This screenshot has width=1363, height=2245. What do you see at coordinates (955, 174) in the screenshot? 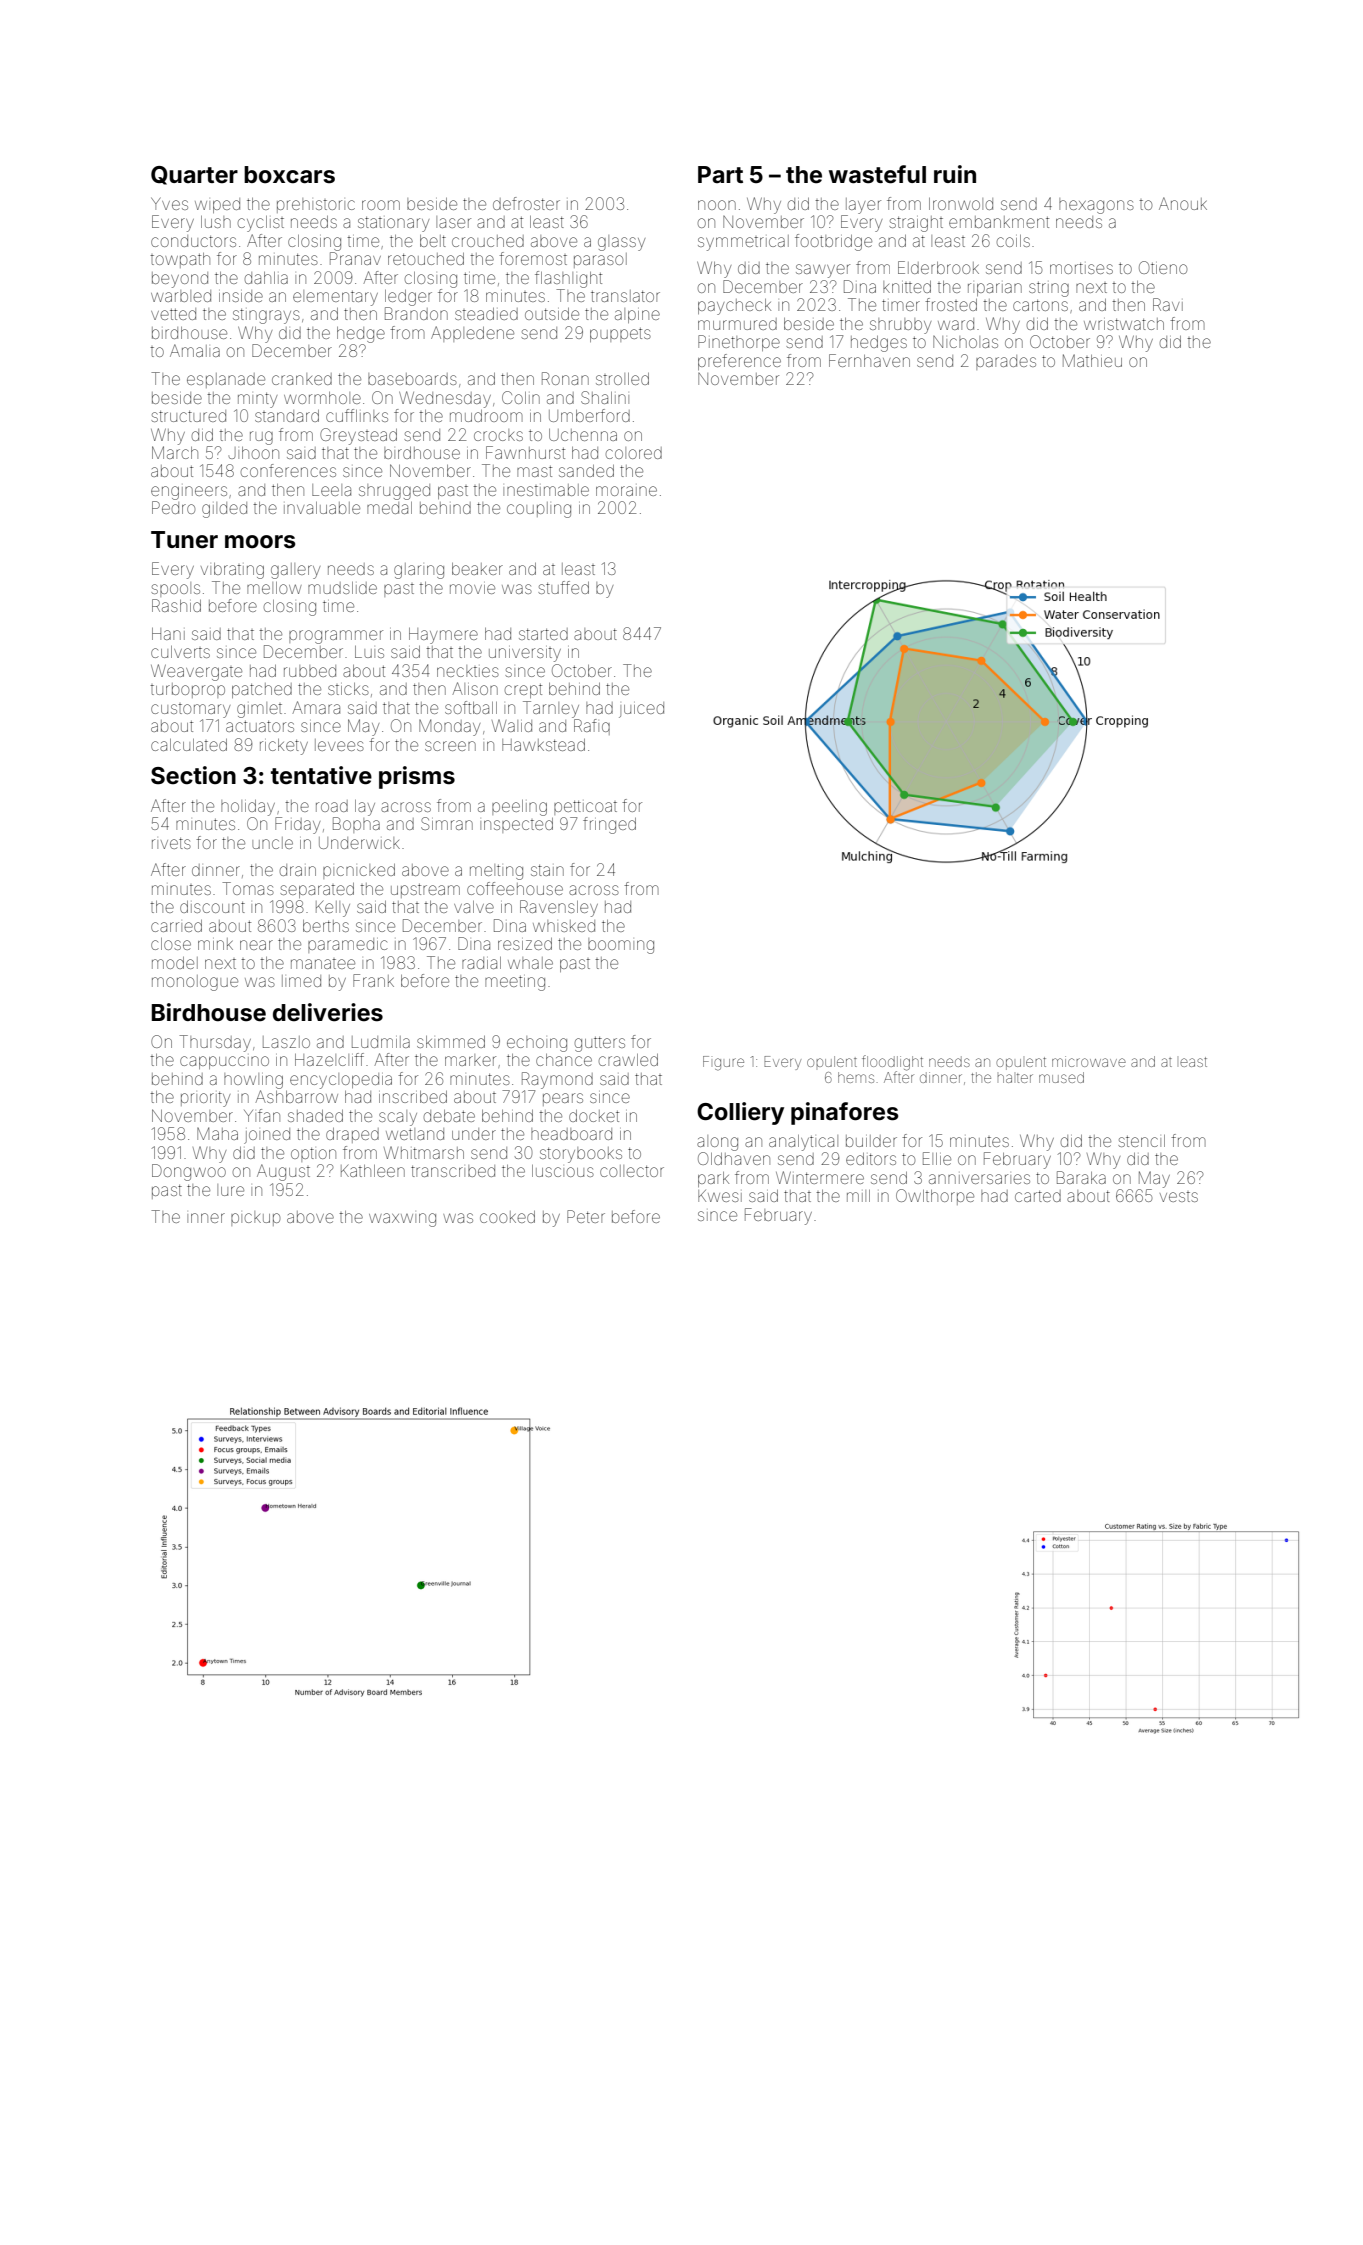
I see `ruin` at bounding box center [955, 174].
